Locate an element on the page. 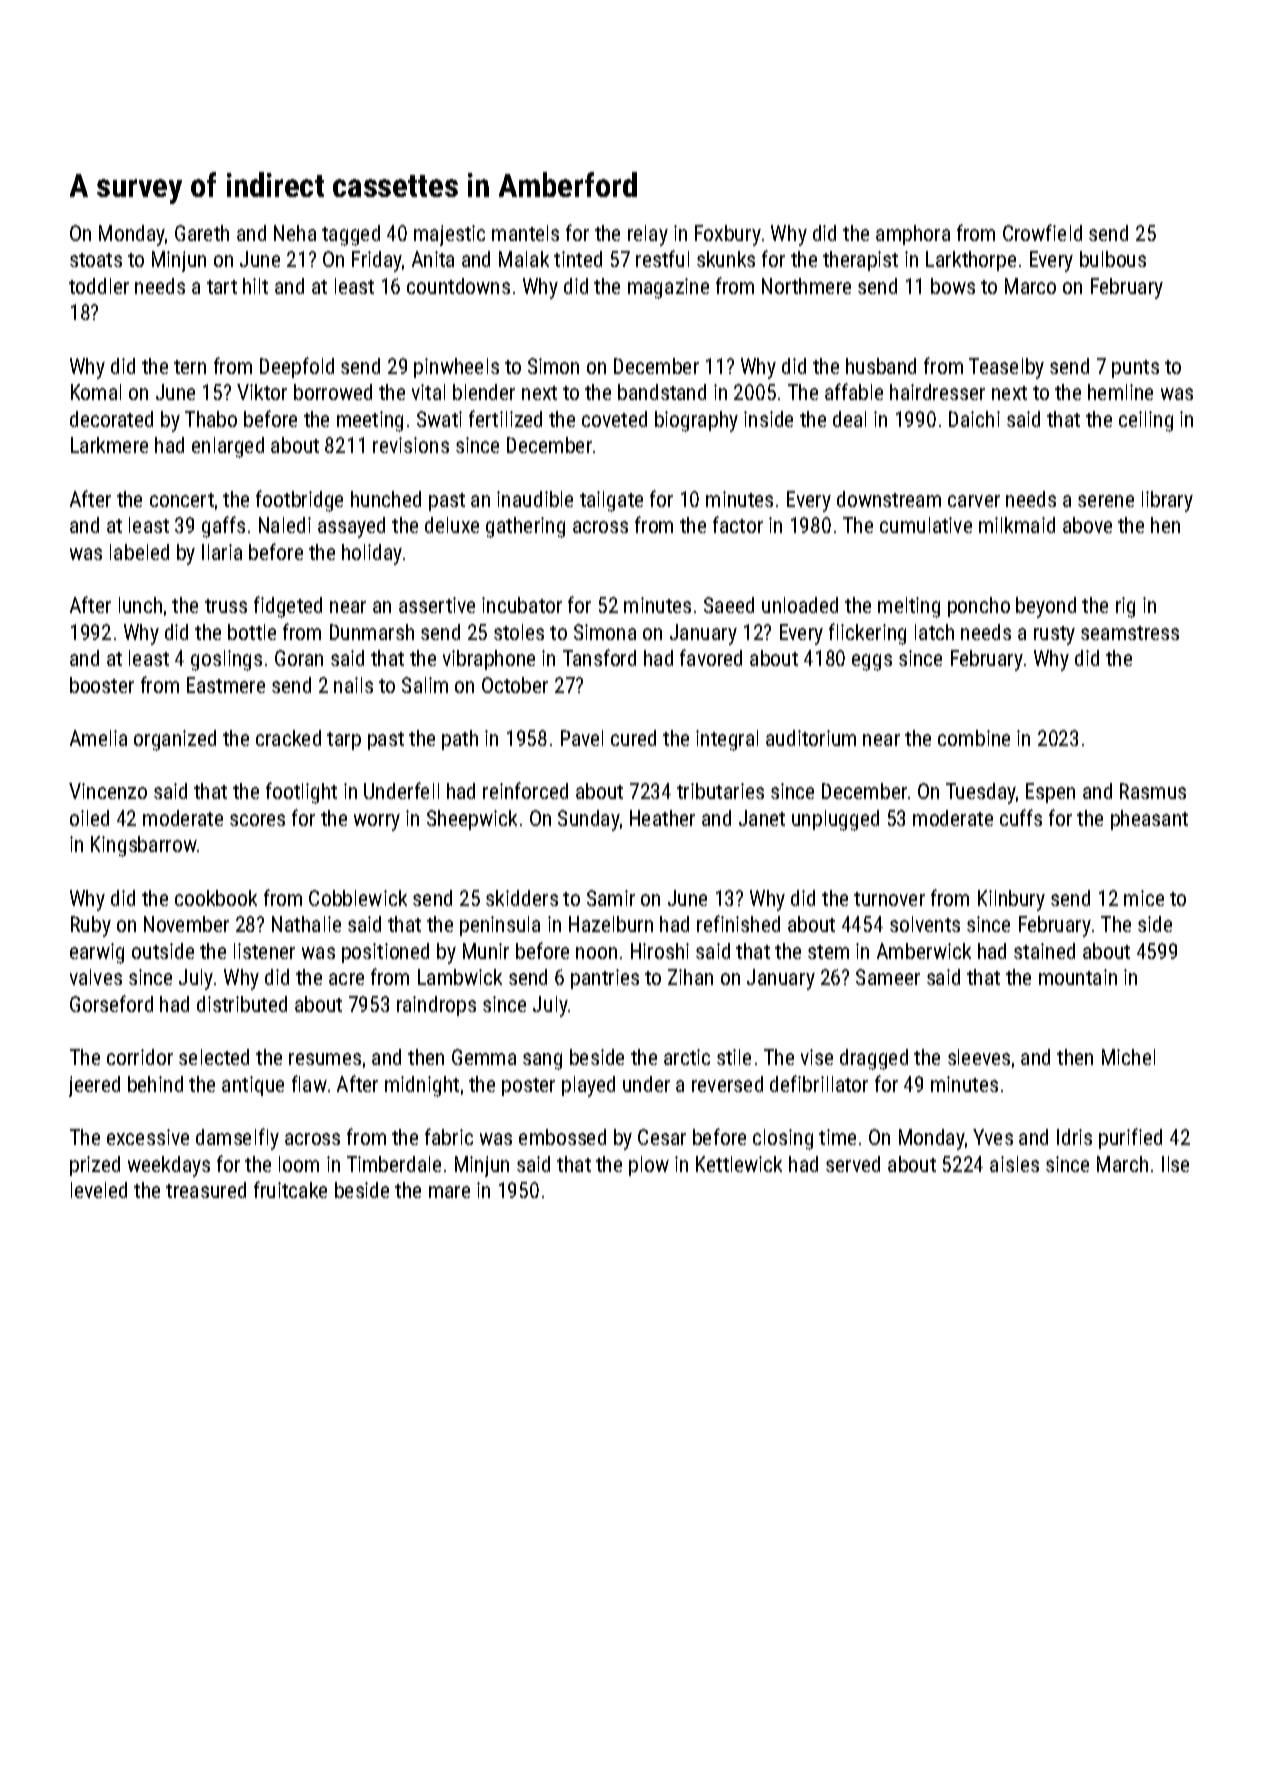 This image has height=1791, width=1266. mountain is located at coordinates (1078, 977).
